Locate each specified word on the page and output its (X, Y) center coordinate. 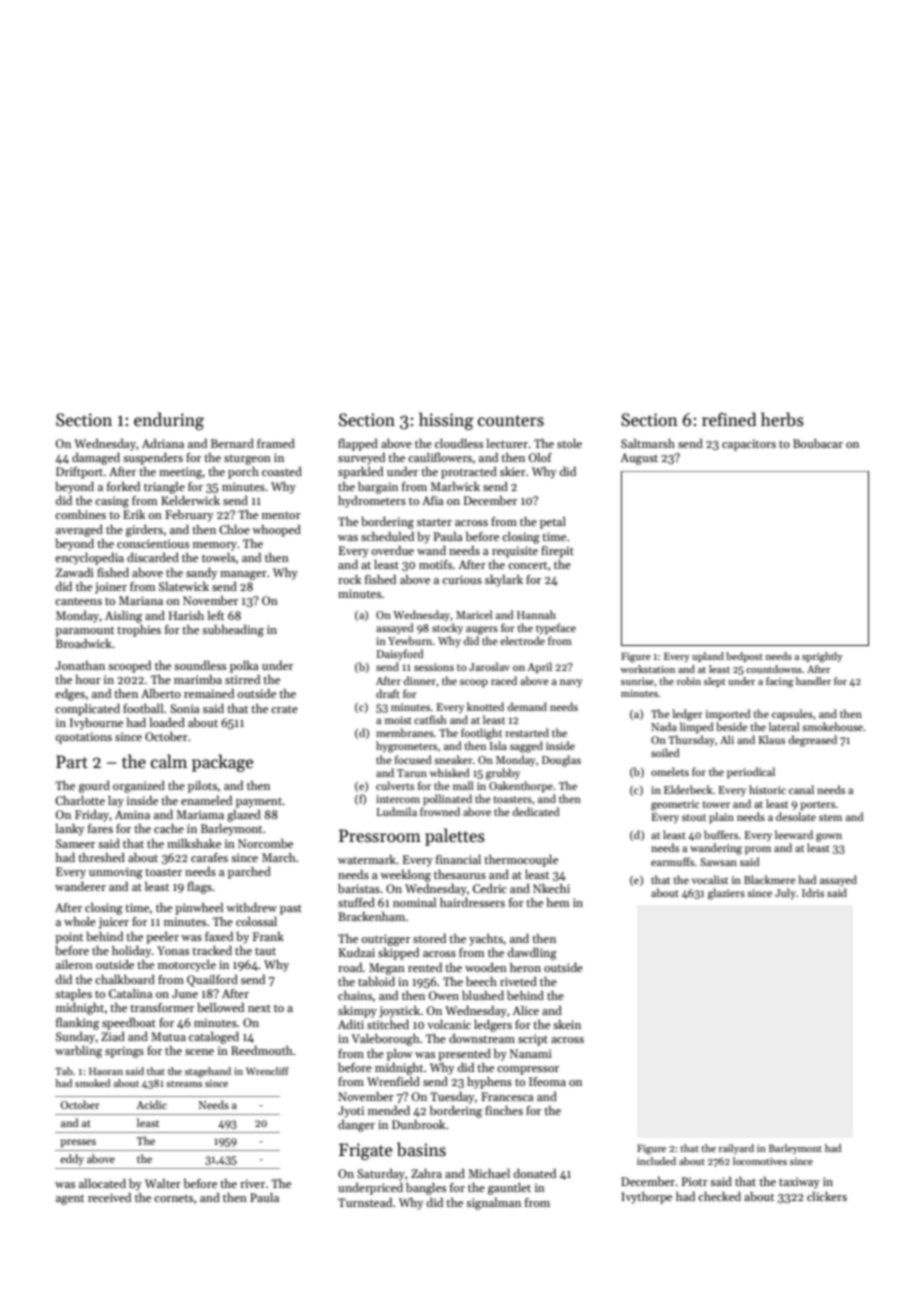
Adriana (163, 443)
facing (780, 682)
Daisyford (400, 655)
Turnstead (365, 1202)
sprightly (822, 657)
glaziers (726, 894)
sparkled (360, 473)
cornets (173, 1198)
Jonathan (80, 665)
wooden (486, 967)
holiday (131, 952)
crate (284, 709)
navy (571, 683)
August (639, 459)
